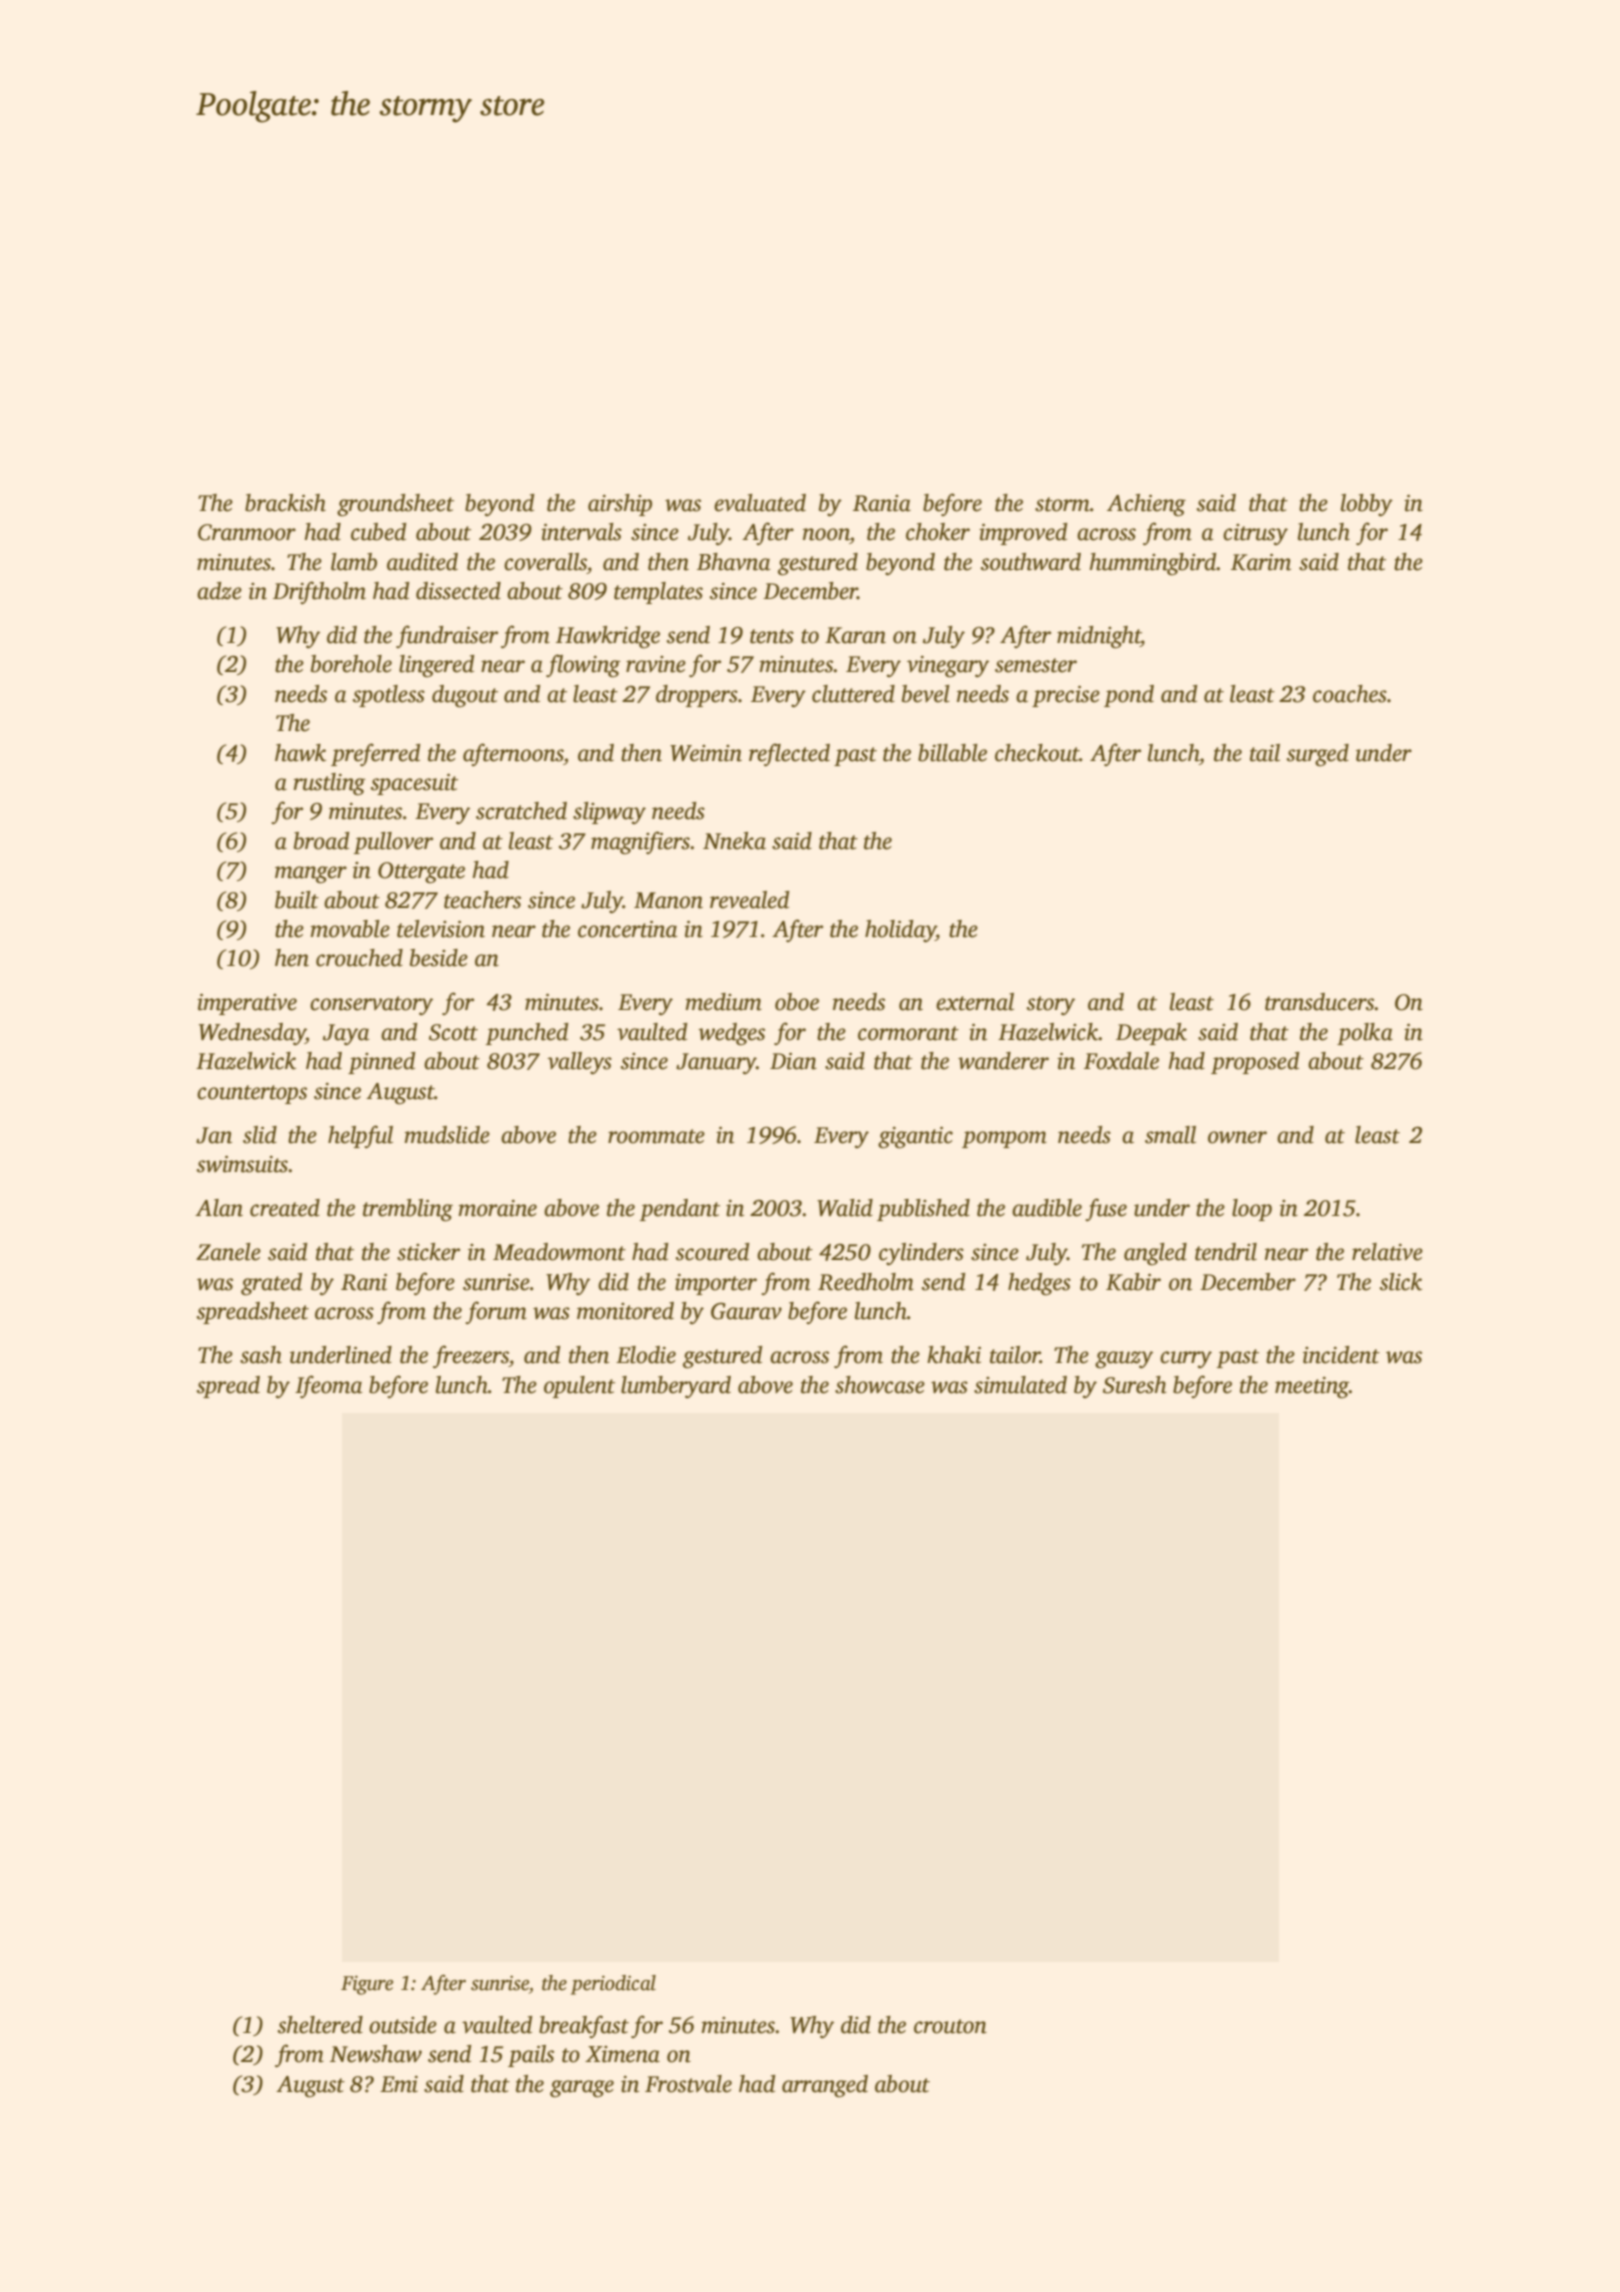  Describe the element at coordinates (1367, 505) in the screenshot. I see `lobby` at that location.
